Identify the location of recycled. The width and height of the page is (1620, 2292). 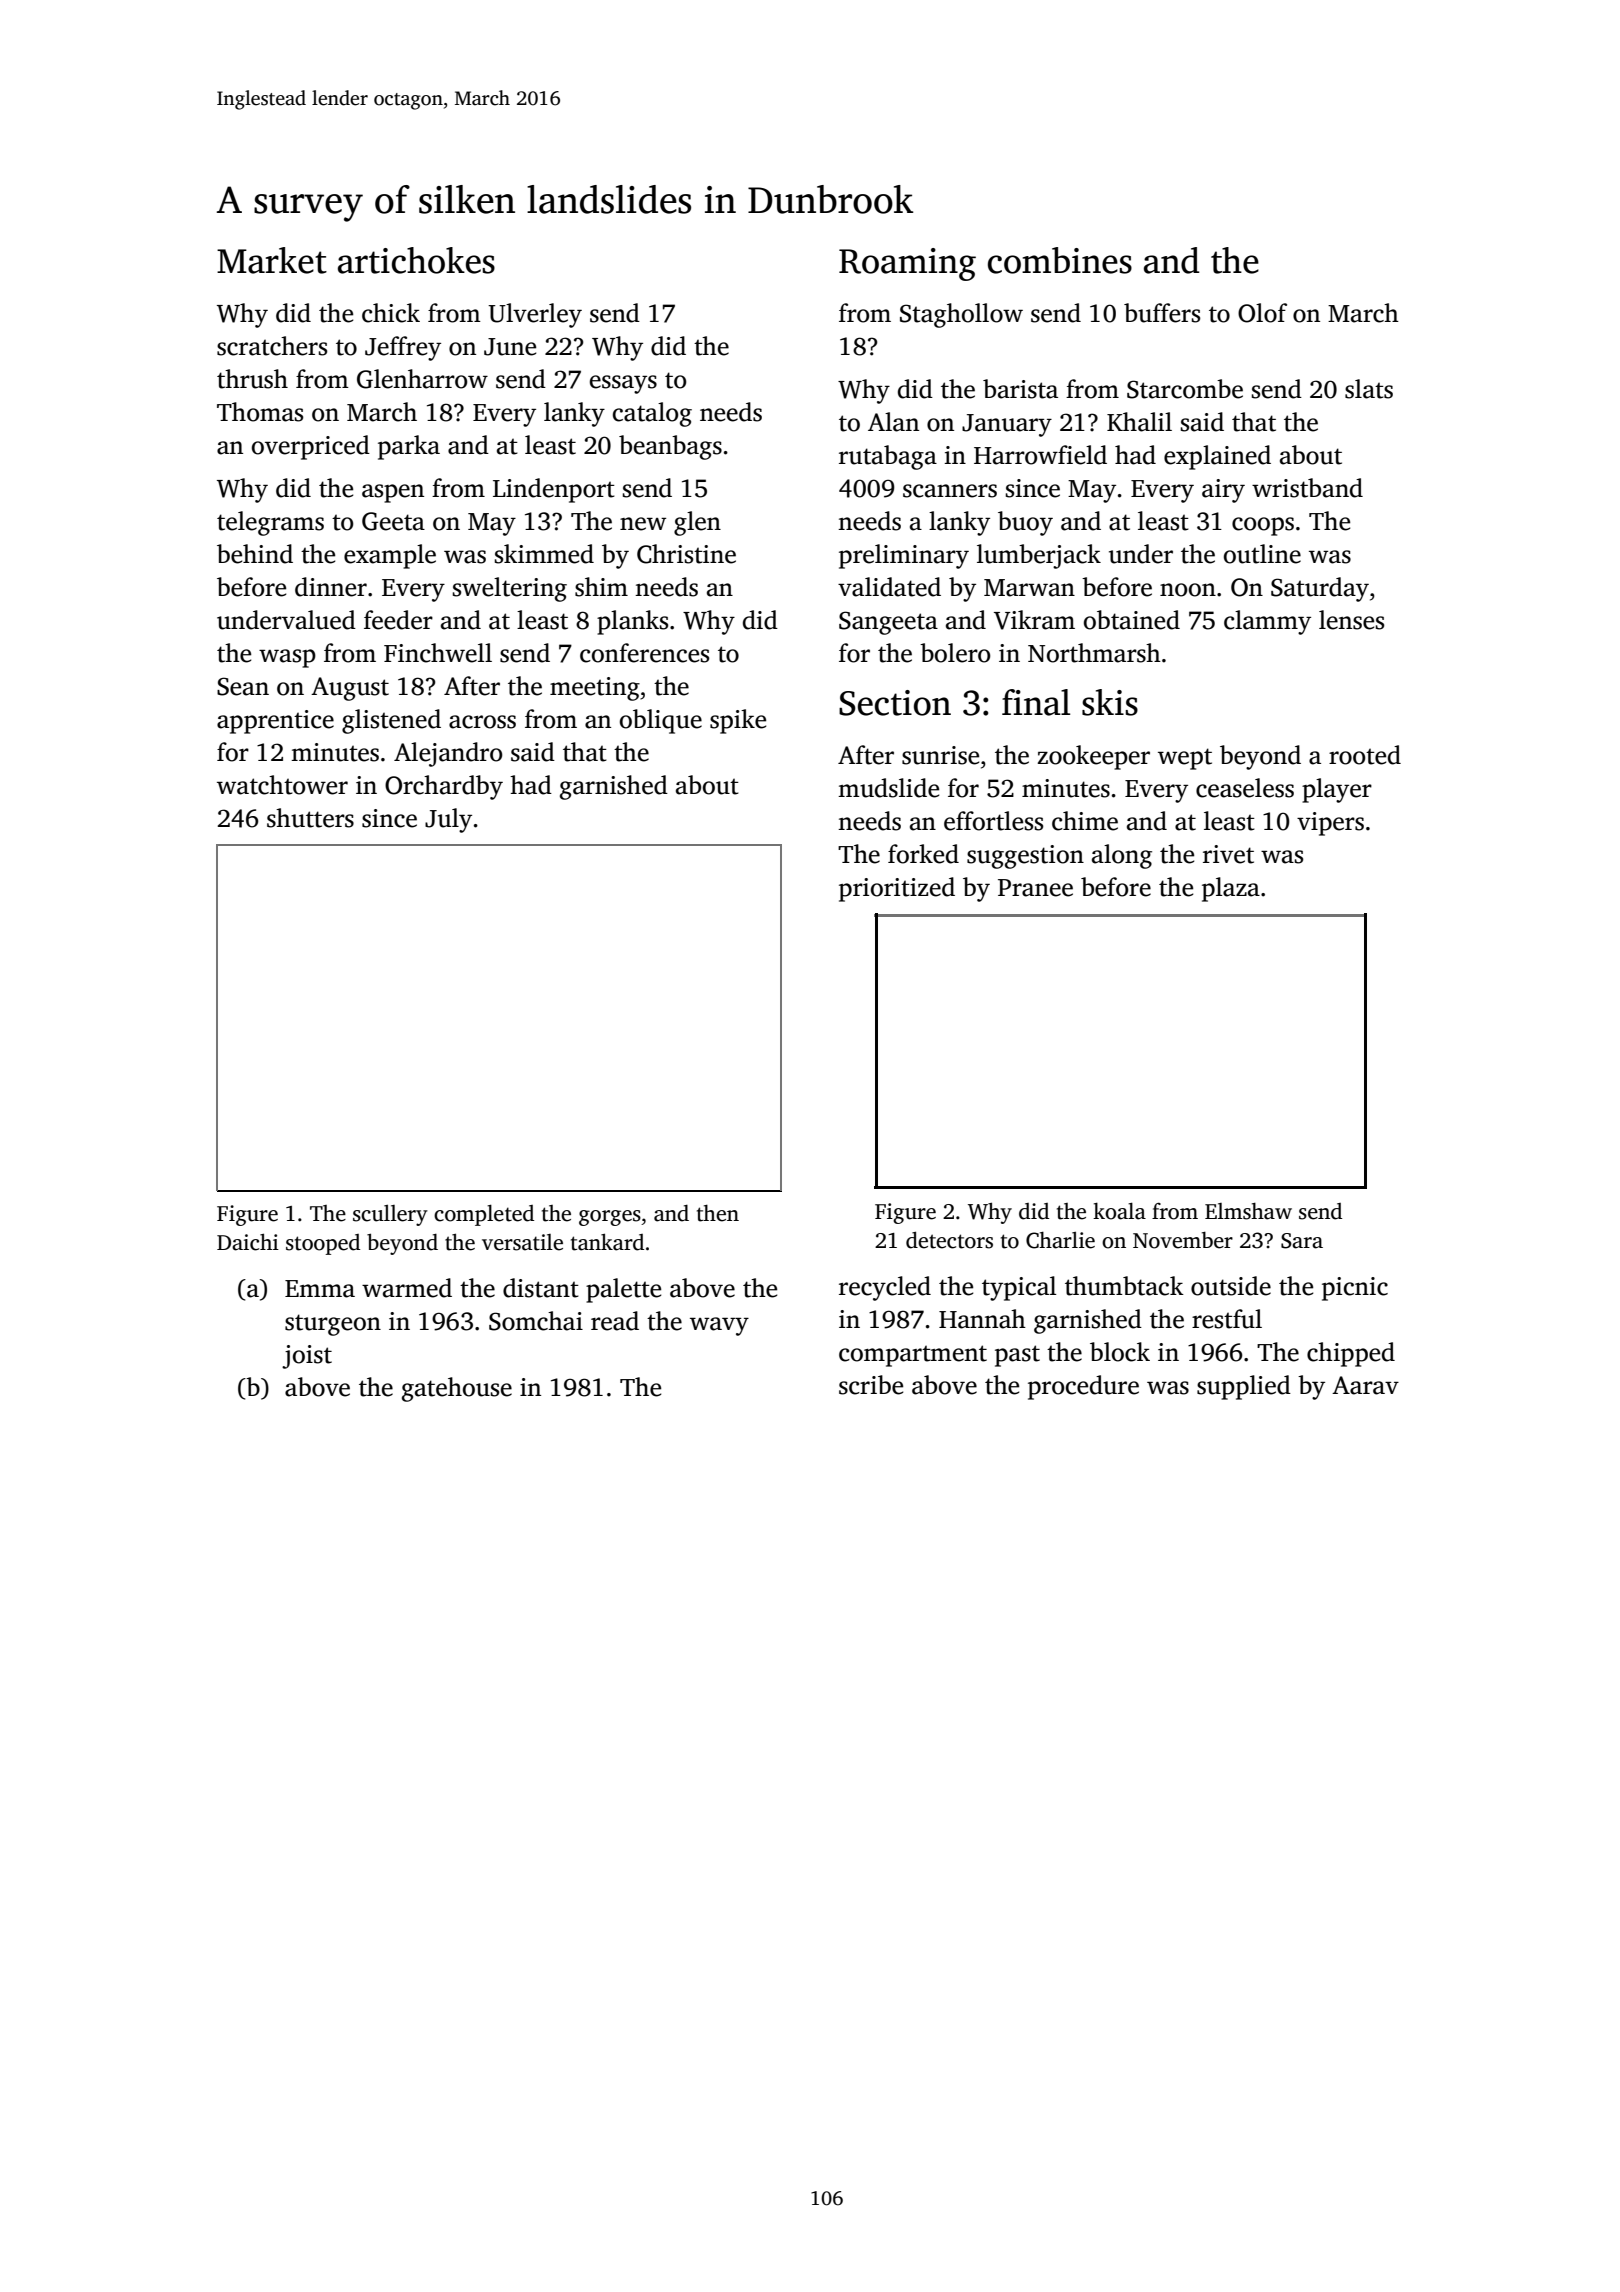
(885, 1288).
